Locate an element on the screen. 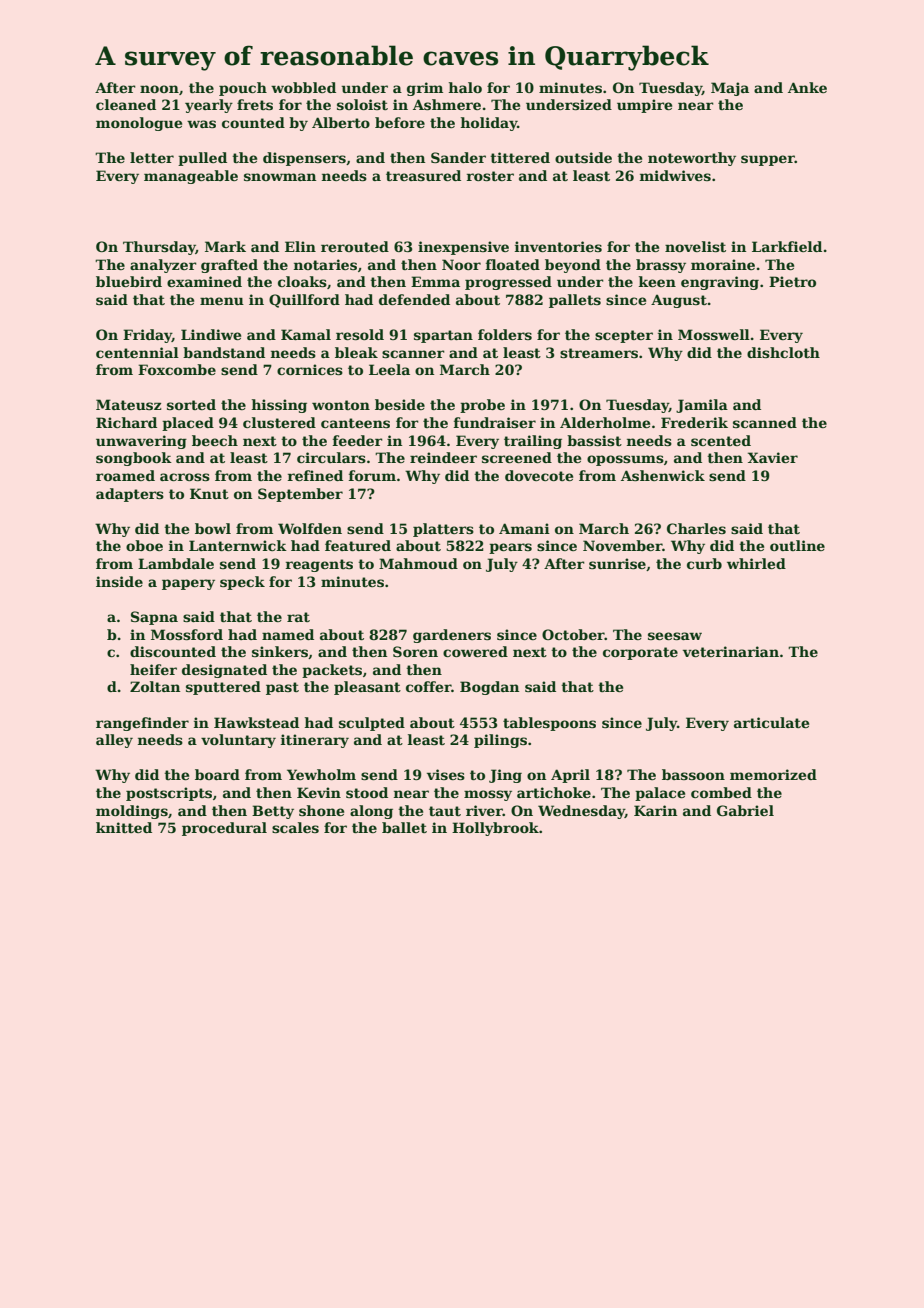 This screenshot has width=924, height=1308. board is located at coordinates (217, 774).
